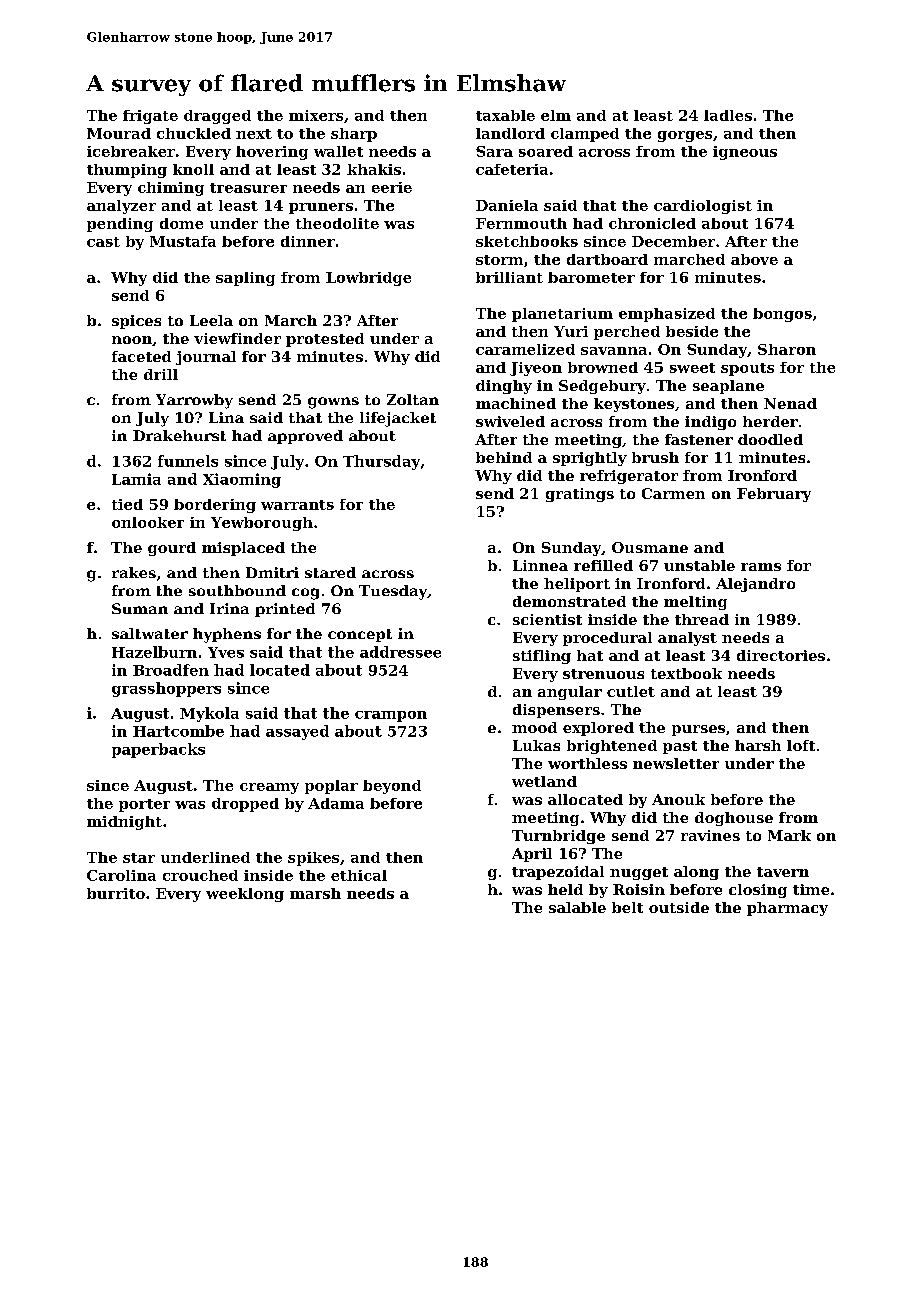 The width and height of the page is (924, 1308). Describe the element at coordinates (587, 763) in the page. I see `worthless` at that location.
